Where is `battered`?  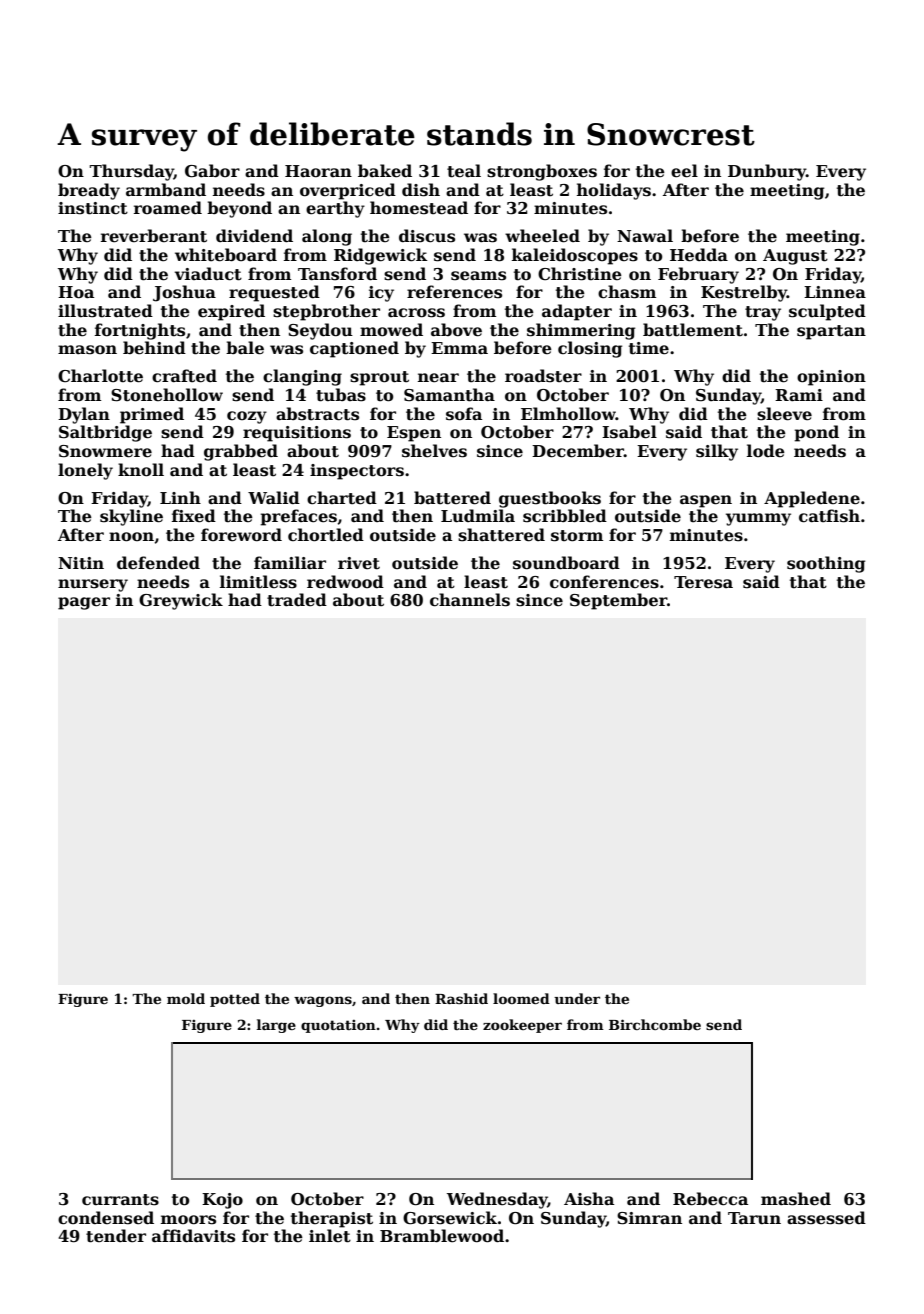 battered is located at coordinates (452, 498).
